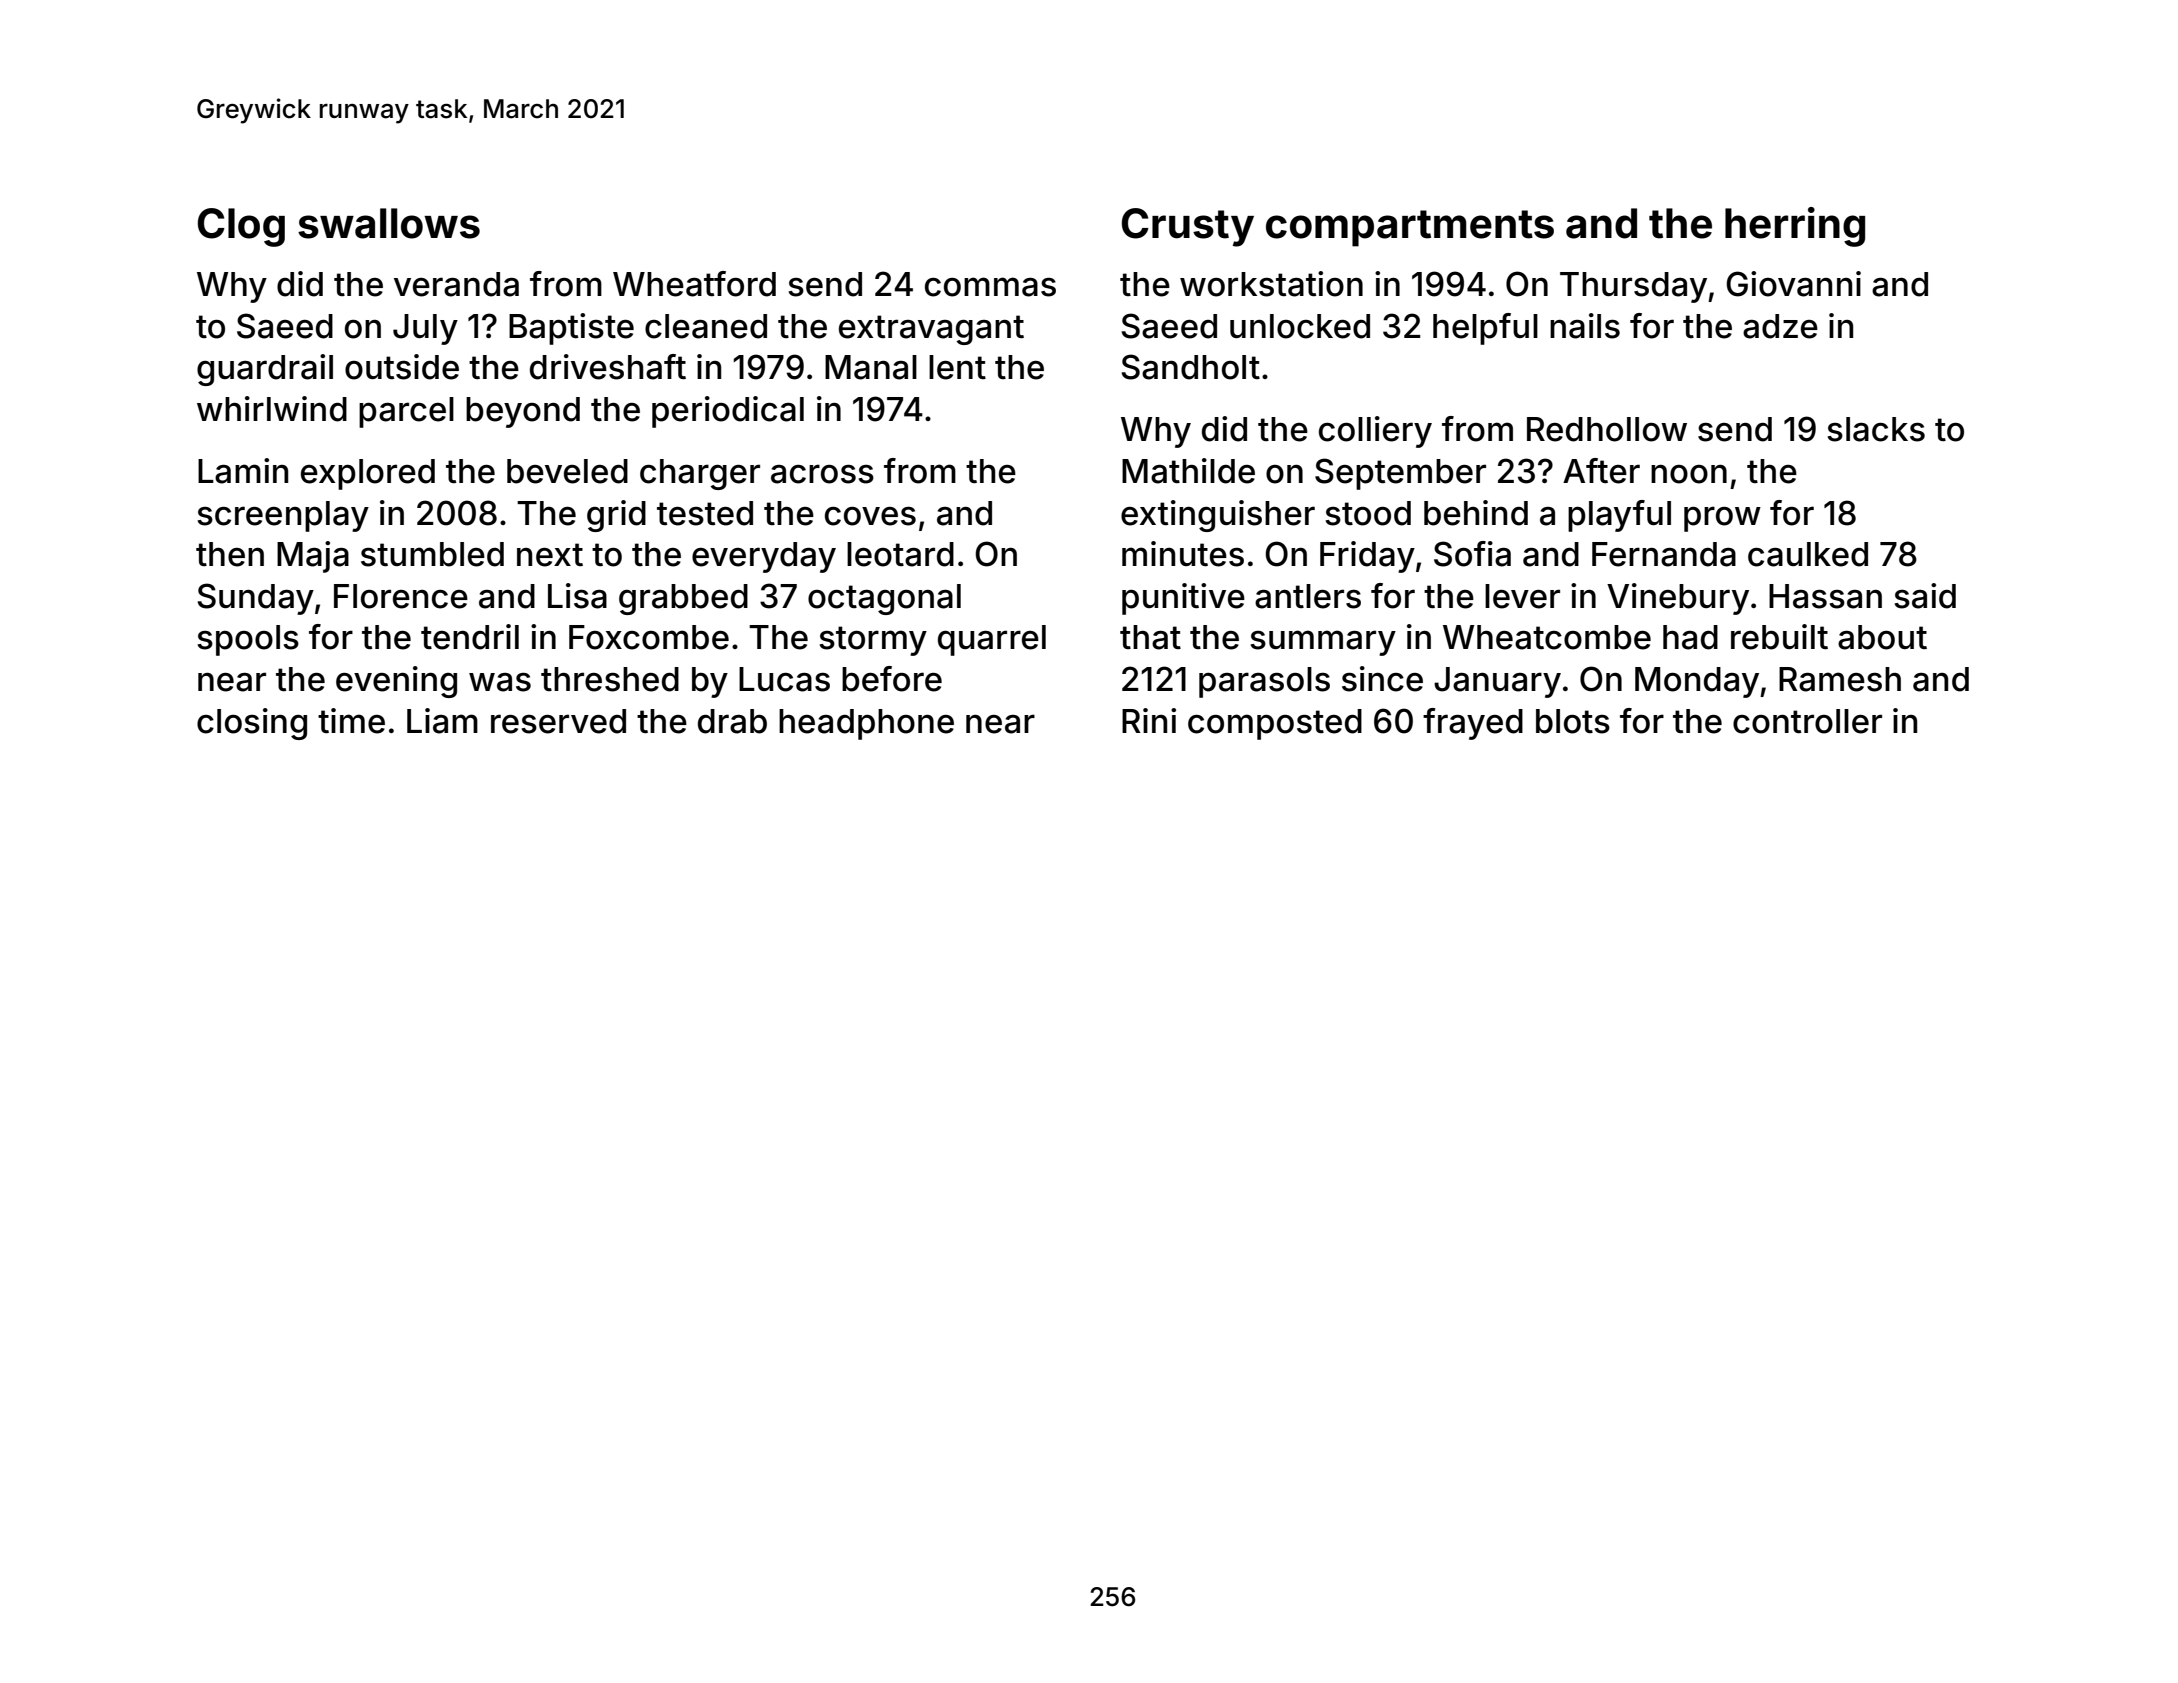  What do you see at coordinates (1275, 724) in the document?
I see `composted` at bounding box center [1275, 724].
